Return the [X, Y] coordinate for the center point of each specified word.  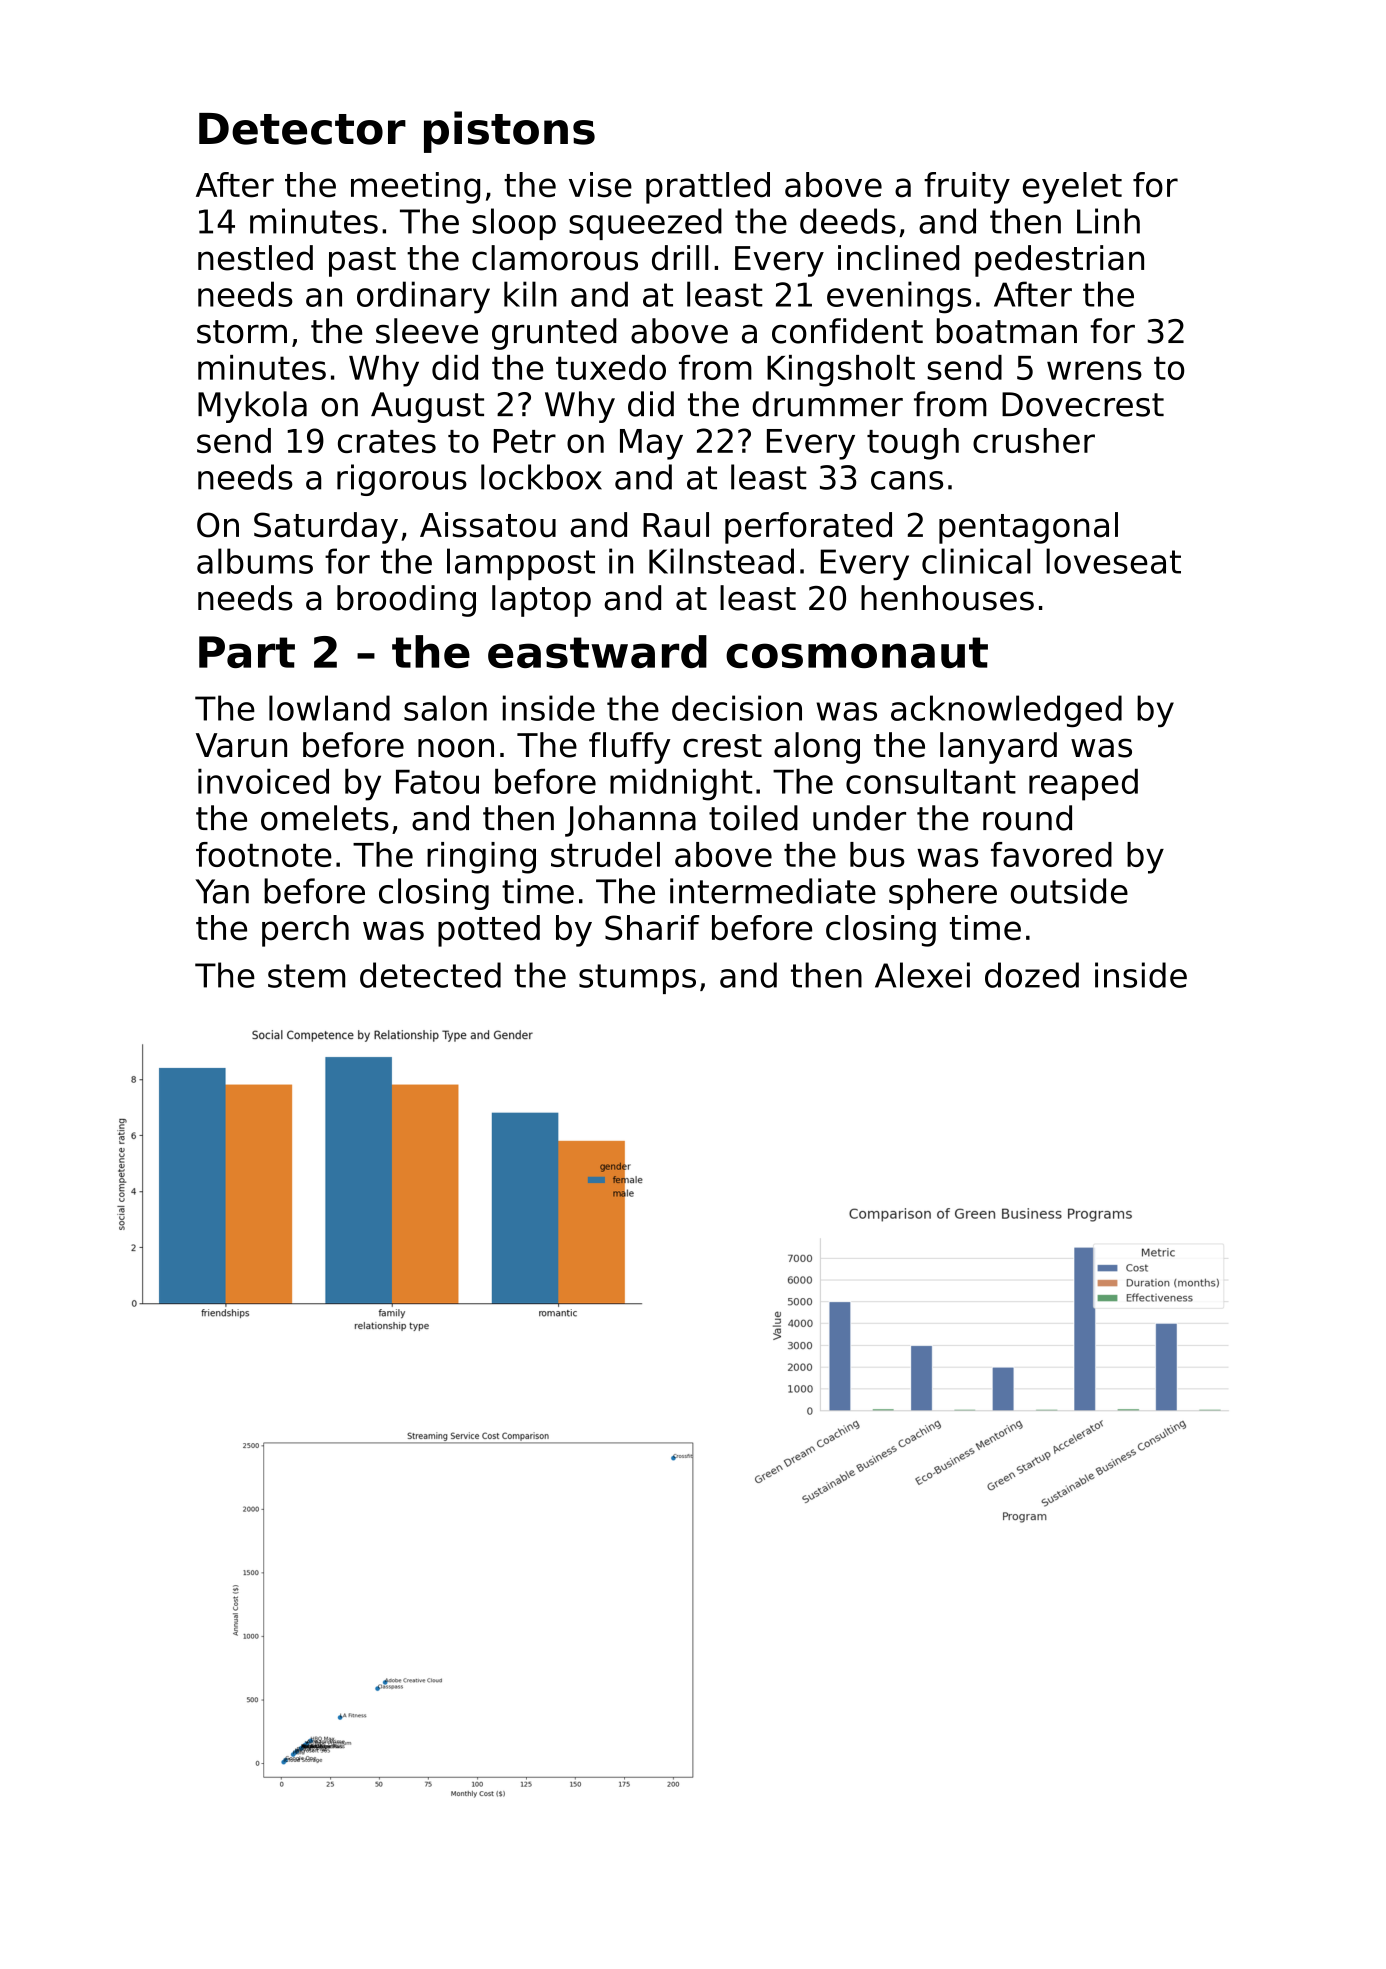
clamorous [555, 258]
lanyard [998, 748]
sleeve [427, 331]
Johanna [630, 821]
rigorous [402, 480]
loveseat [1113, 561]
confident [847, 331]
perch [305, 931]
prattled [708, 188]
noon [456, 748]
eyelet [1072, 188]
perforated [808, 528]
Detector [302, 129]
